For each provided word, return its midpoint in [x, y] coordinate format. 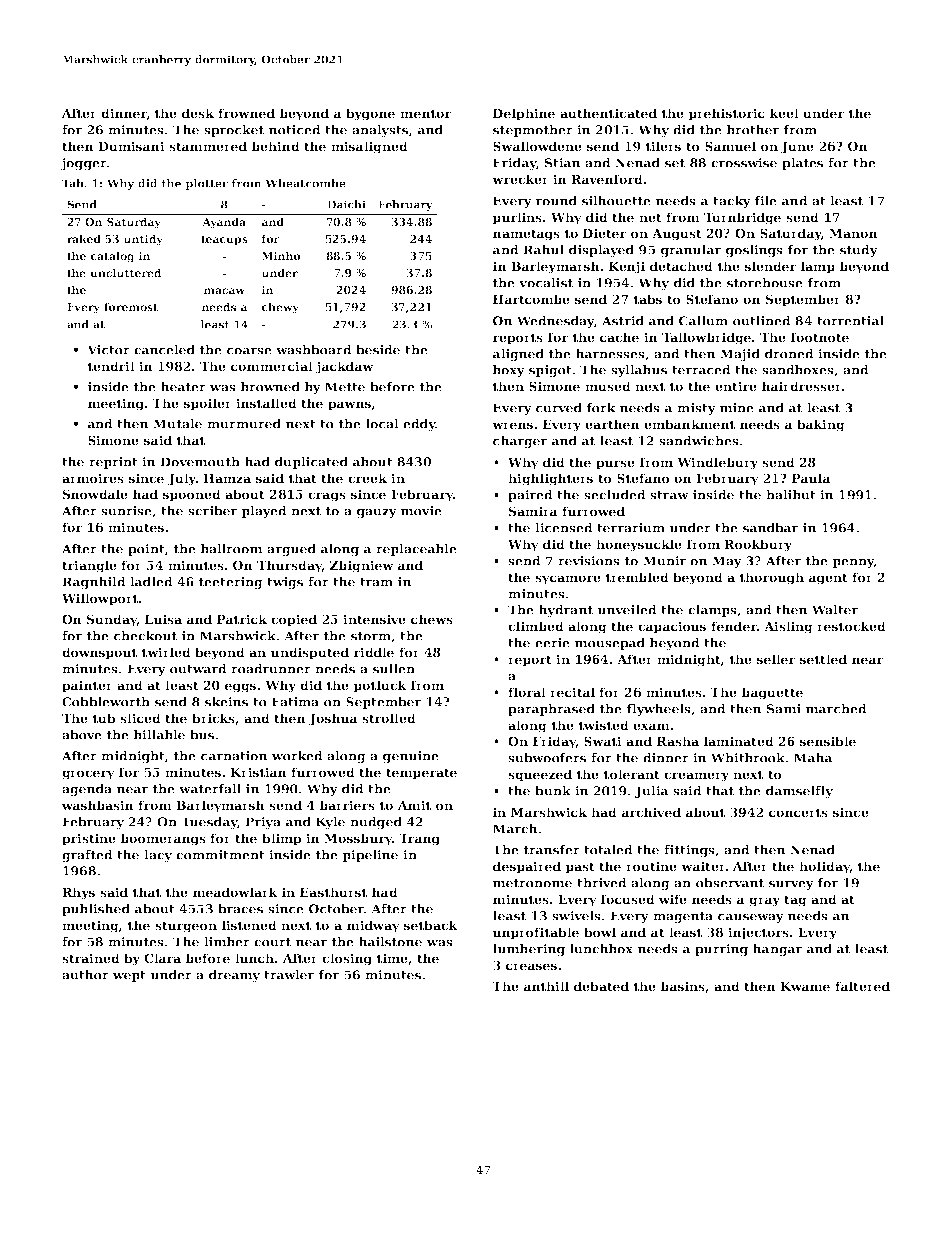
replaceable [416, 550]
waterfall [210, 789]
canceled [164, 350]
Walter [835, 610]
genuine [411, 757]
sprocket [234, 131]
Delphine [524, 114]
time [392, 958]
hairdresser [801, 386]
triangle [89, 566]
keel [784, 113]
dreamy [234, 976]
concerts [798, 812]
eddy [419, 425]
